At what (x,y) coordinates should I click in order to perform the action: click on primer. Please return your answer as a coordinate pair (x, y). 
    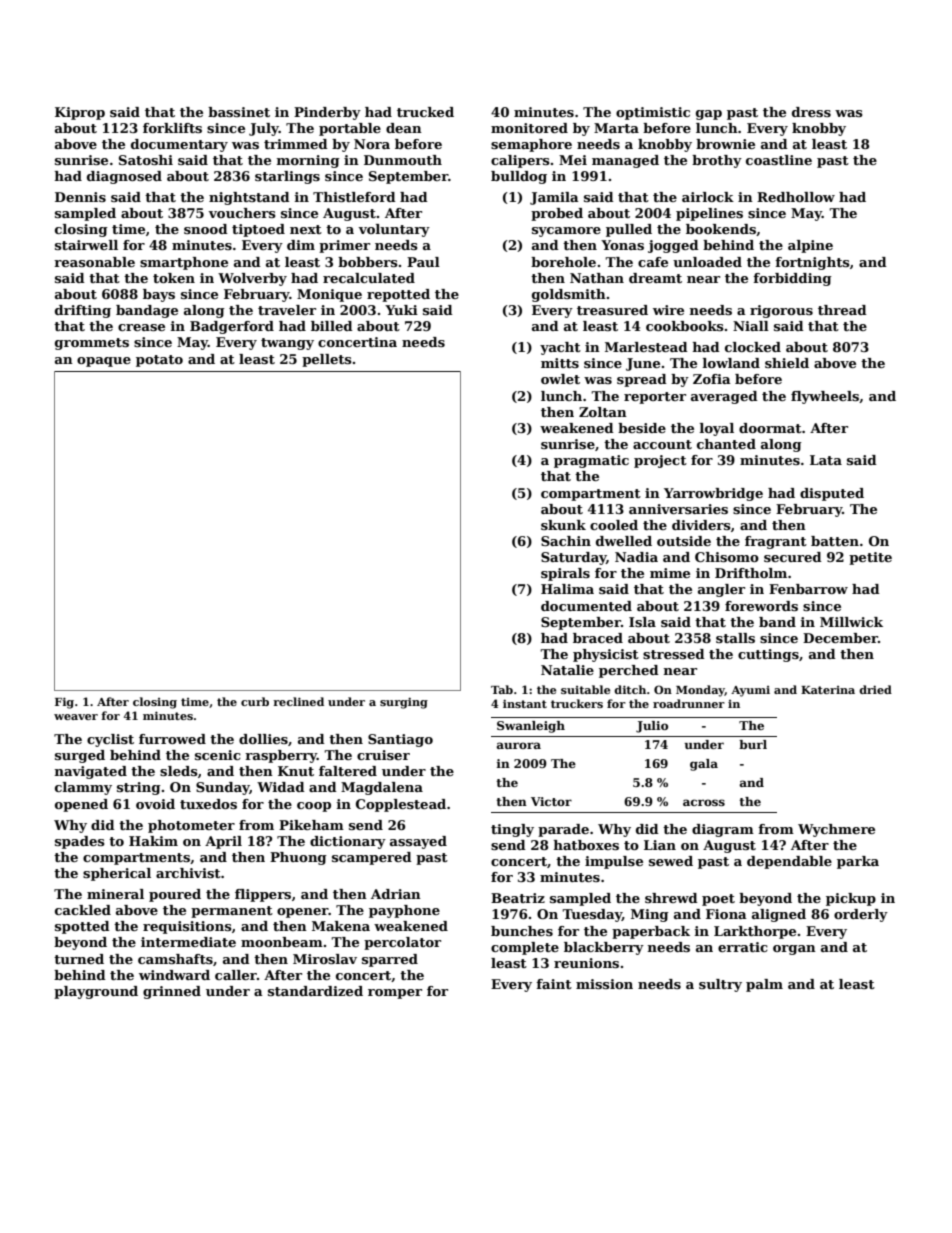
    Looking at the image, I should click on (344, 246).
